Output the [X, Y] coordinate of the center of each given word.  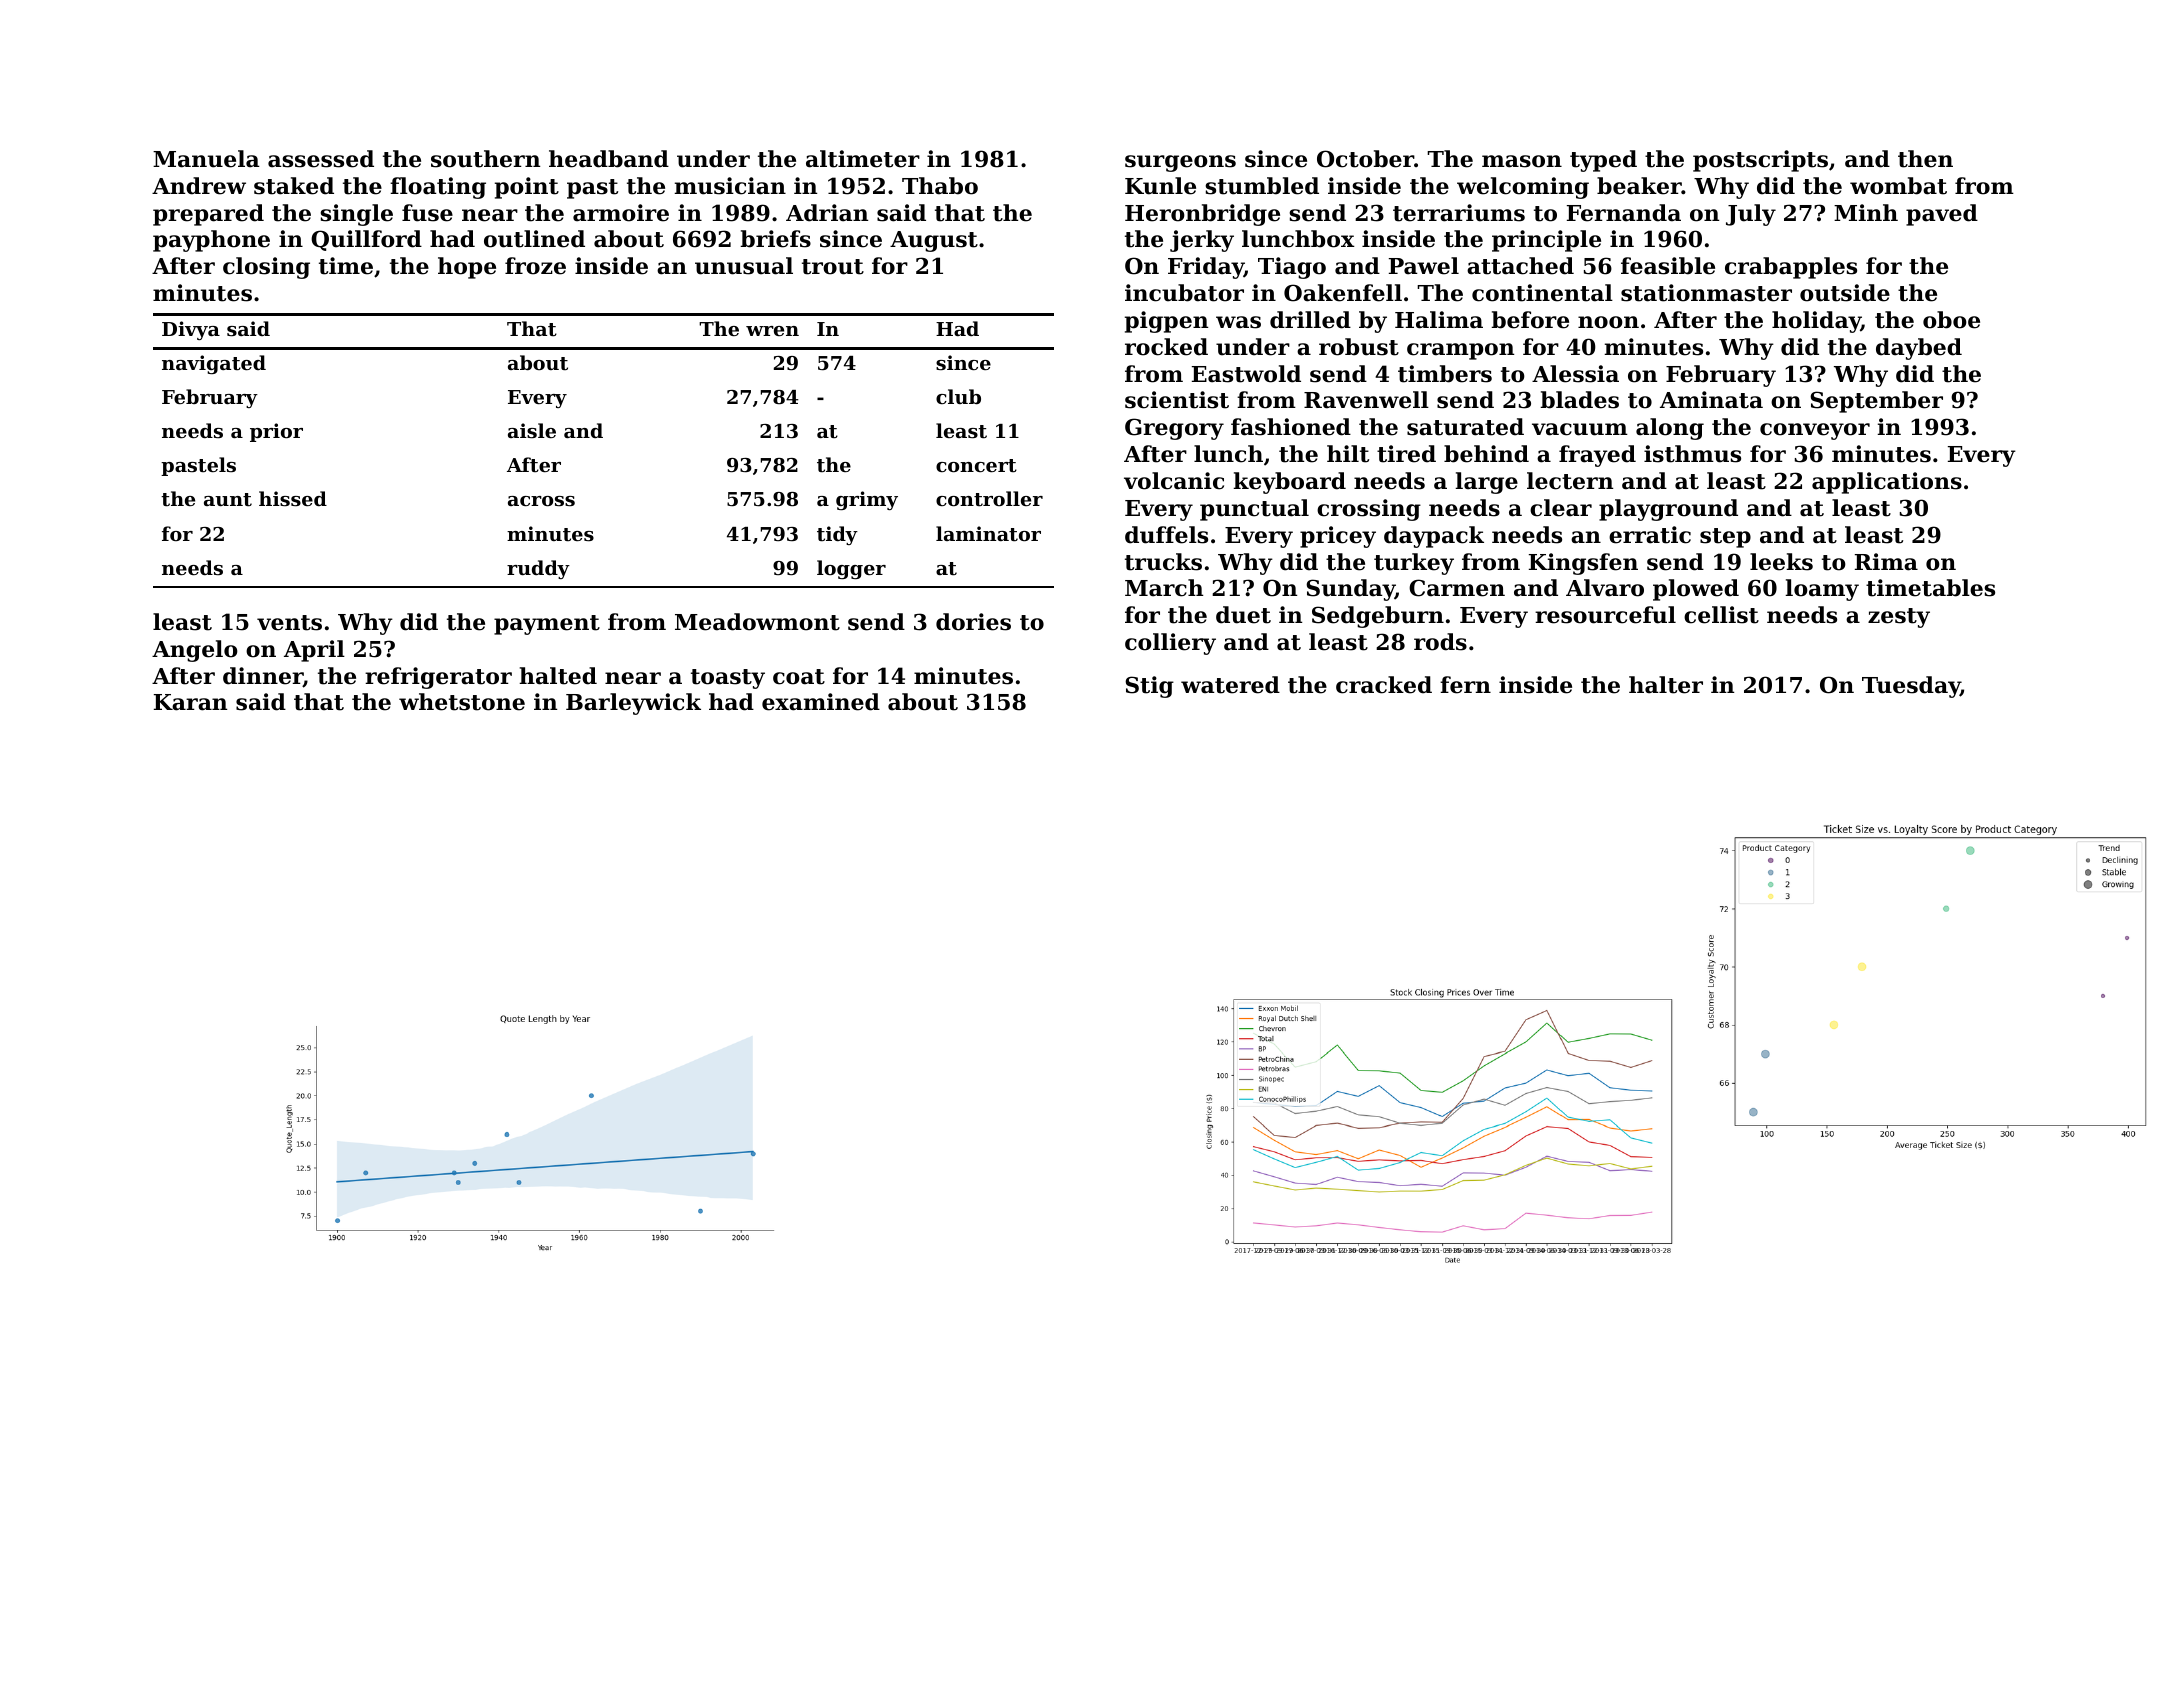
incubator [1184, 293]
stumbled [1262, 186]
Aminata [1711, 400]
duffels [1166, 535]
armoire [621, 213]
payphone [211, 241]
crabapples [1791, 268]
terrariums [1459, 213]
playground [1668, 510]
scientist [1177, 400]
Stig [1149, 687]
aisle [532, 430]
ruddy [538, 569]
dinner [263, 677]
